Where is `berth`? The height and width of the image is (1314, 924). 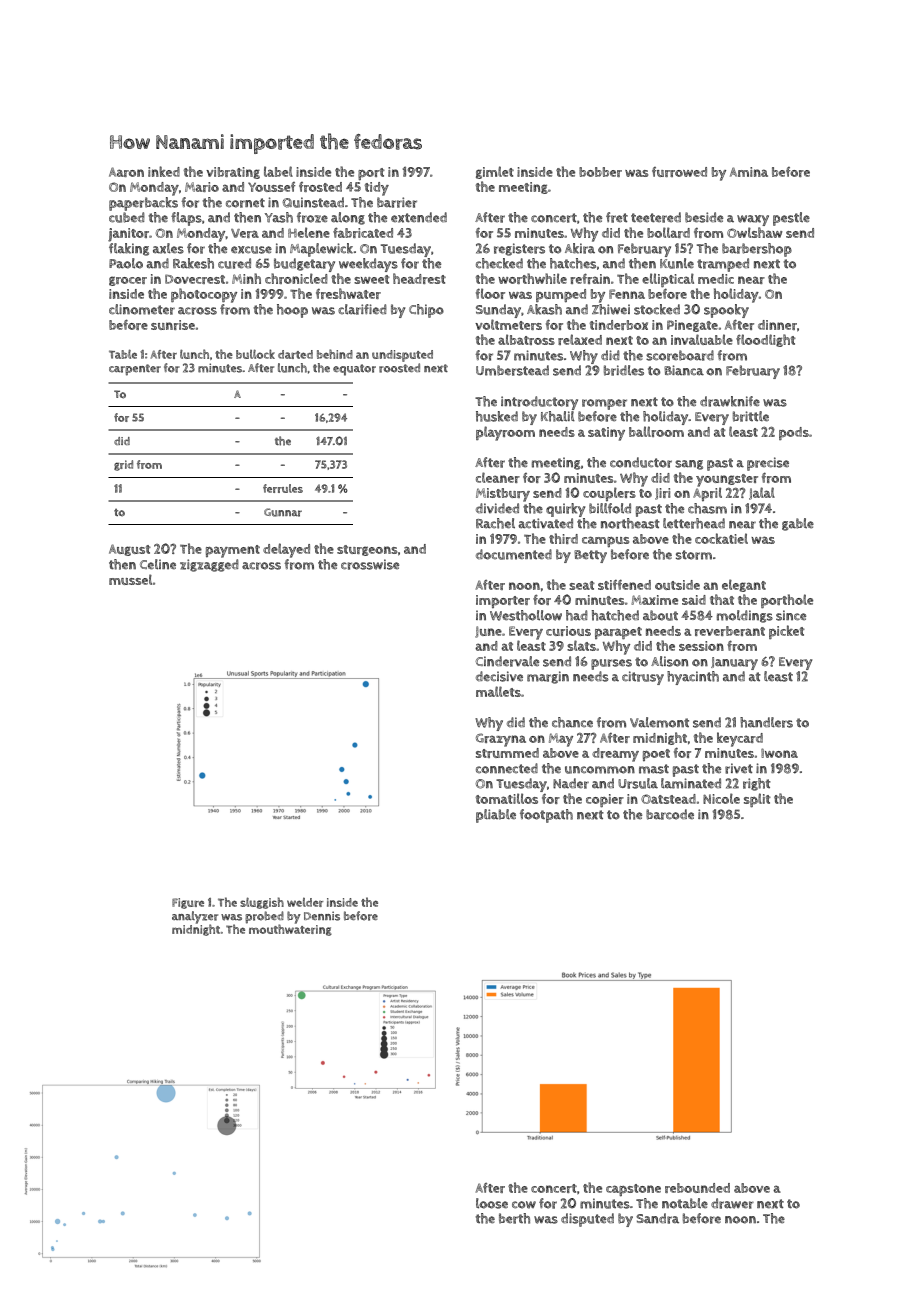
berth is located at coordinates (514, 1218).
